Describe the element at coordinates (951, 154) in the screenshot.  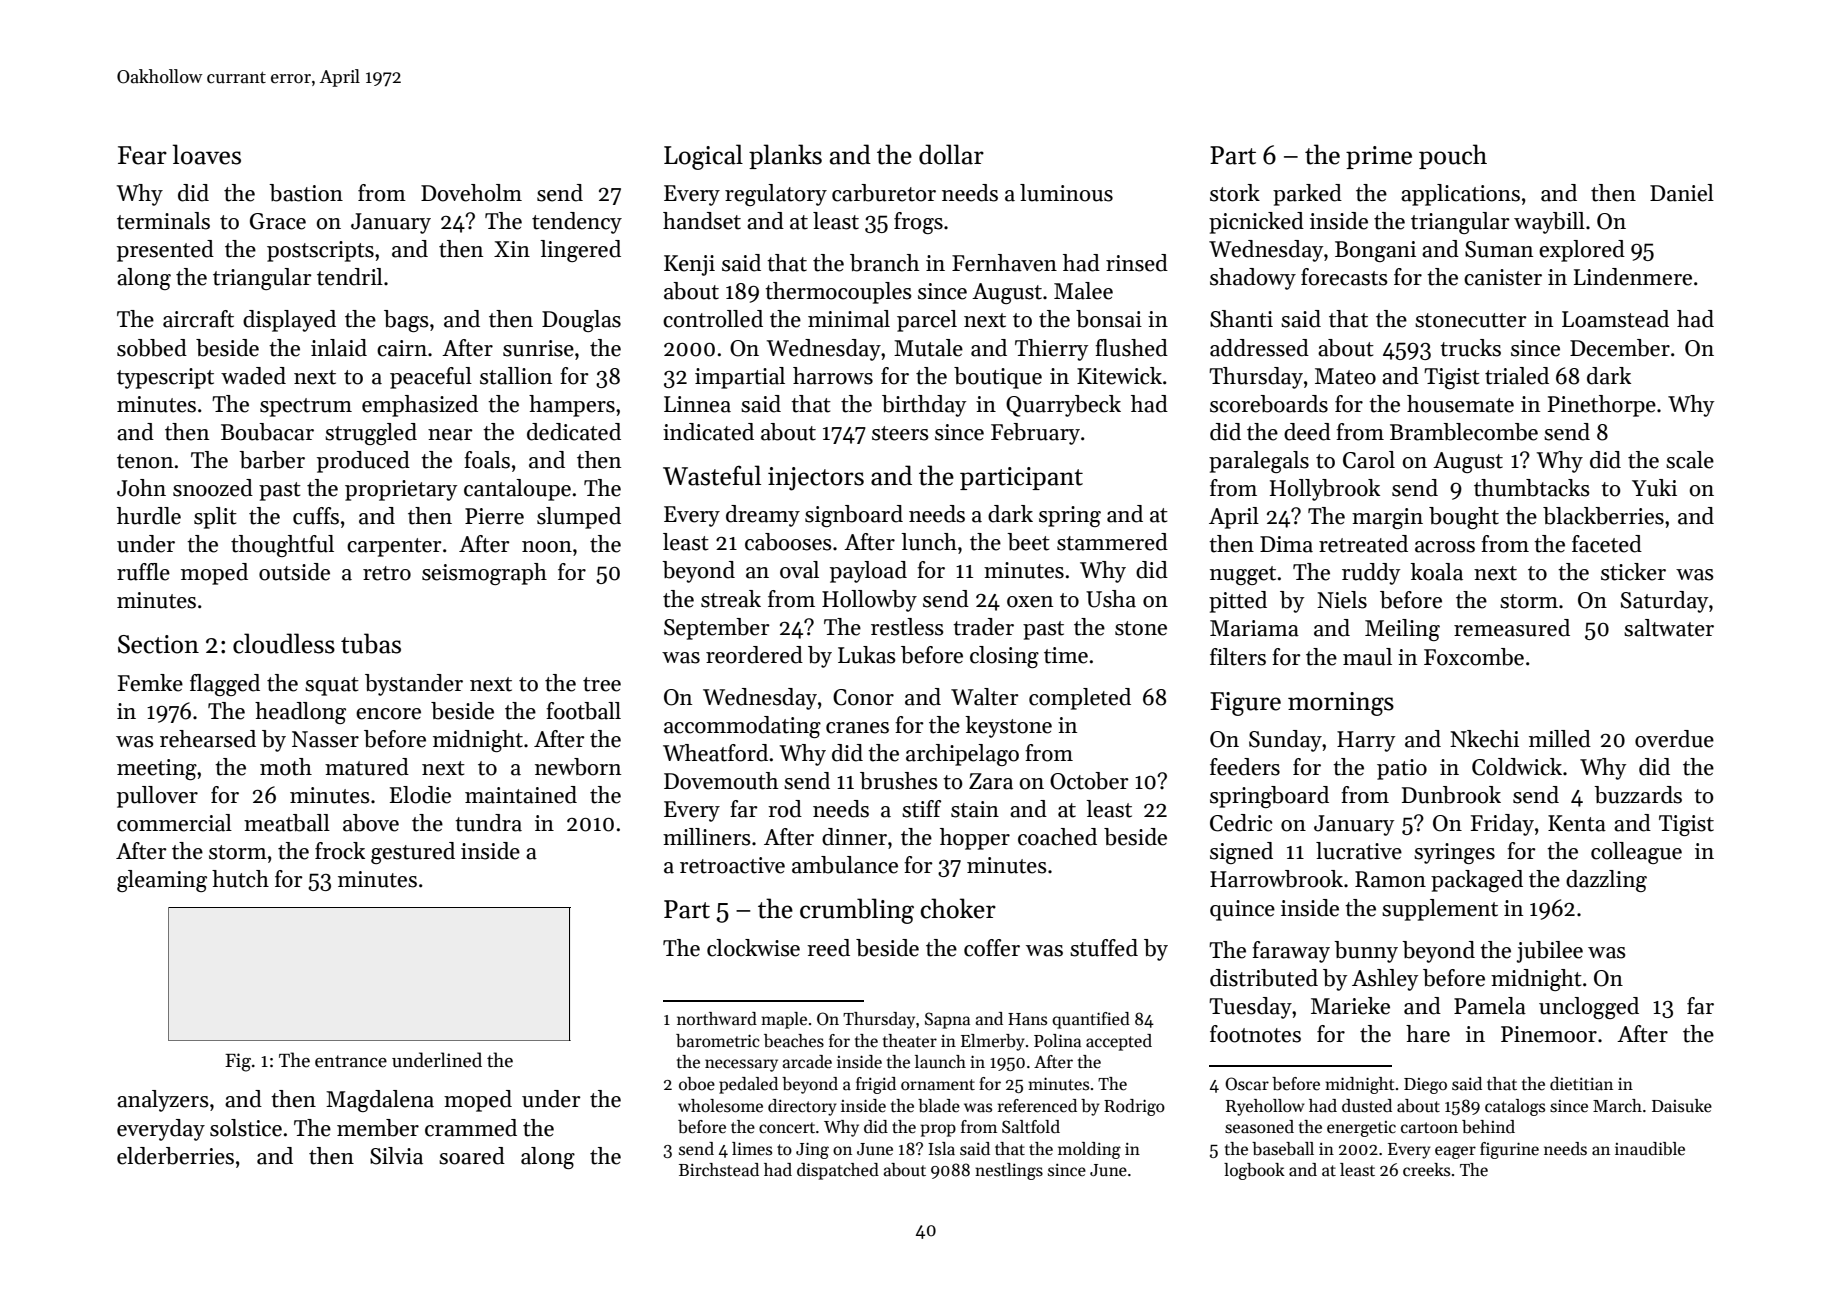
I see `dollar` at that location.
